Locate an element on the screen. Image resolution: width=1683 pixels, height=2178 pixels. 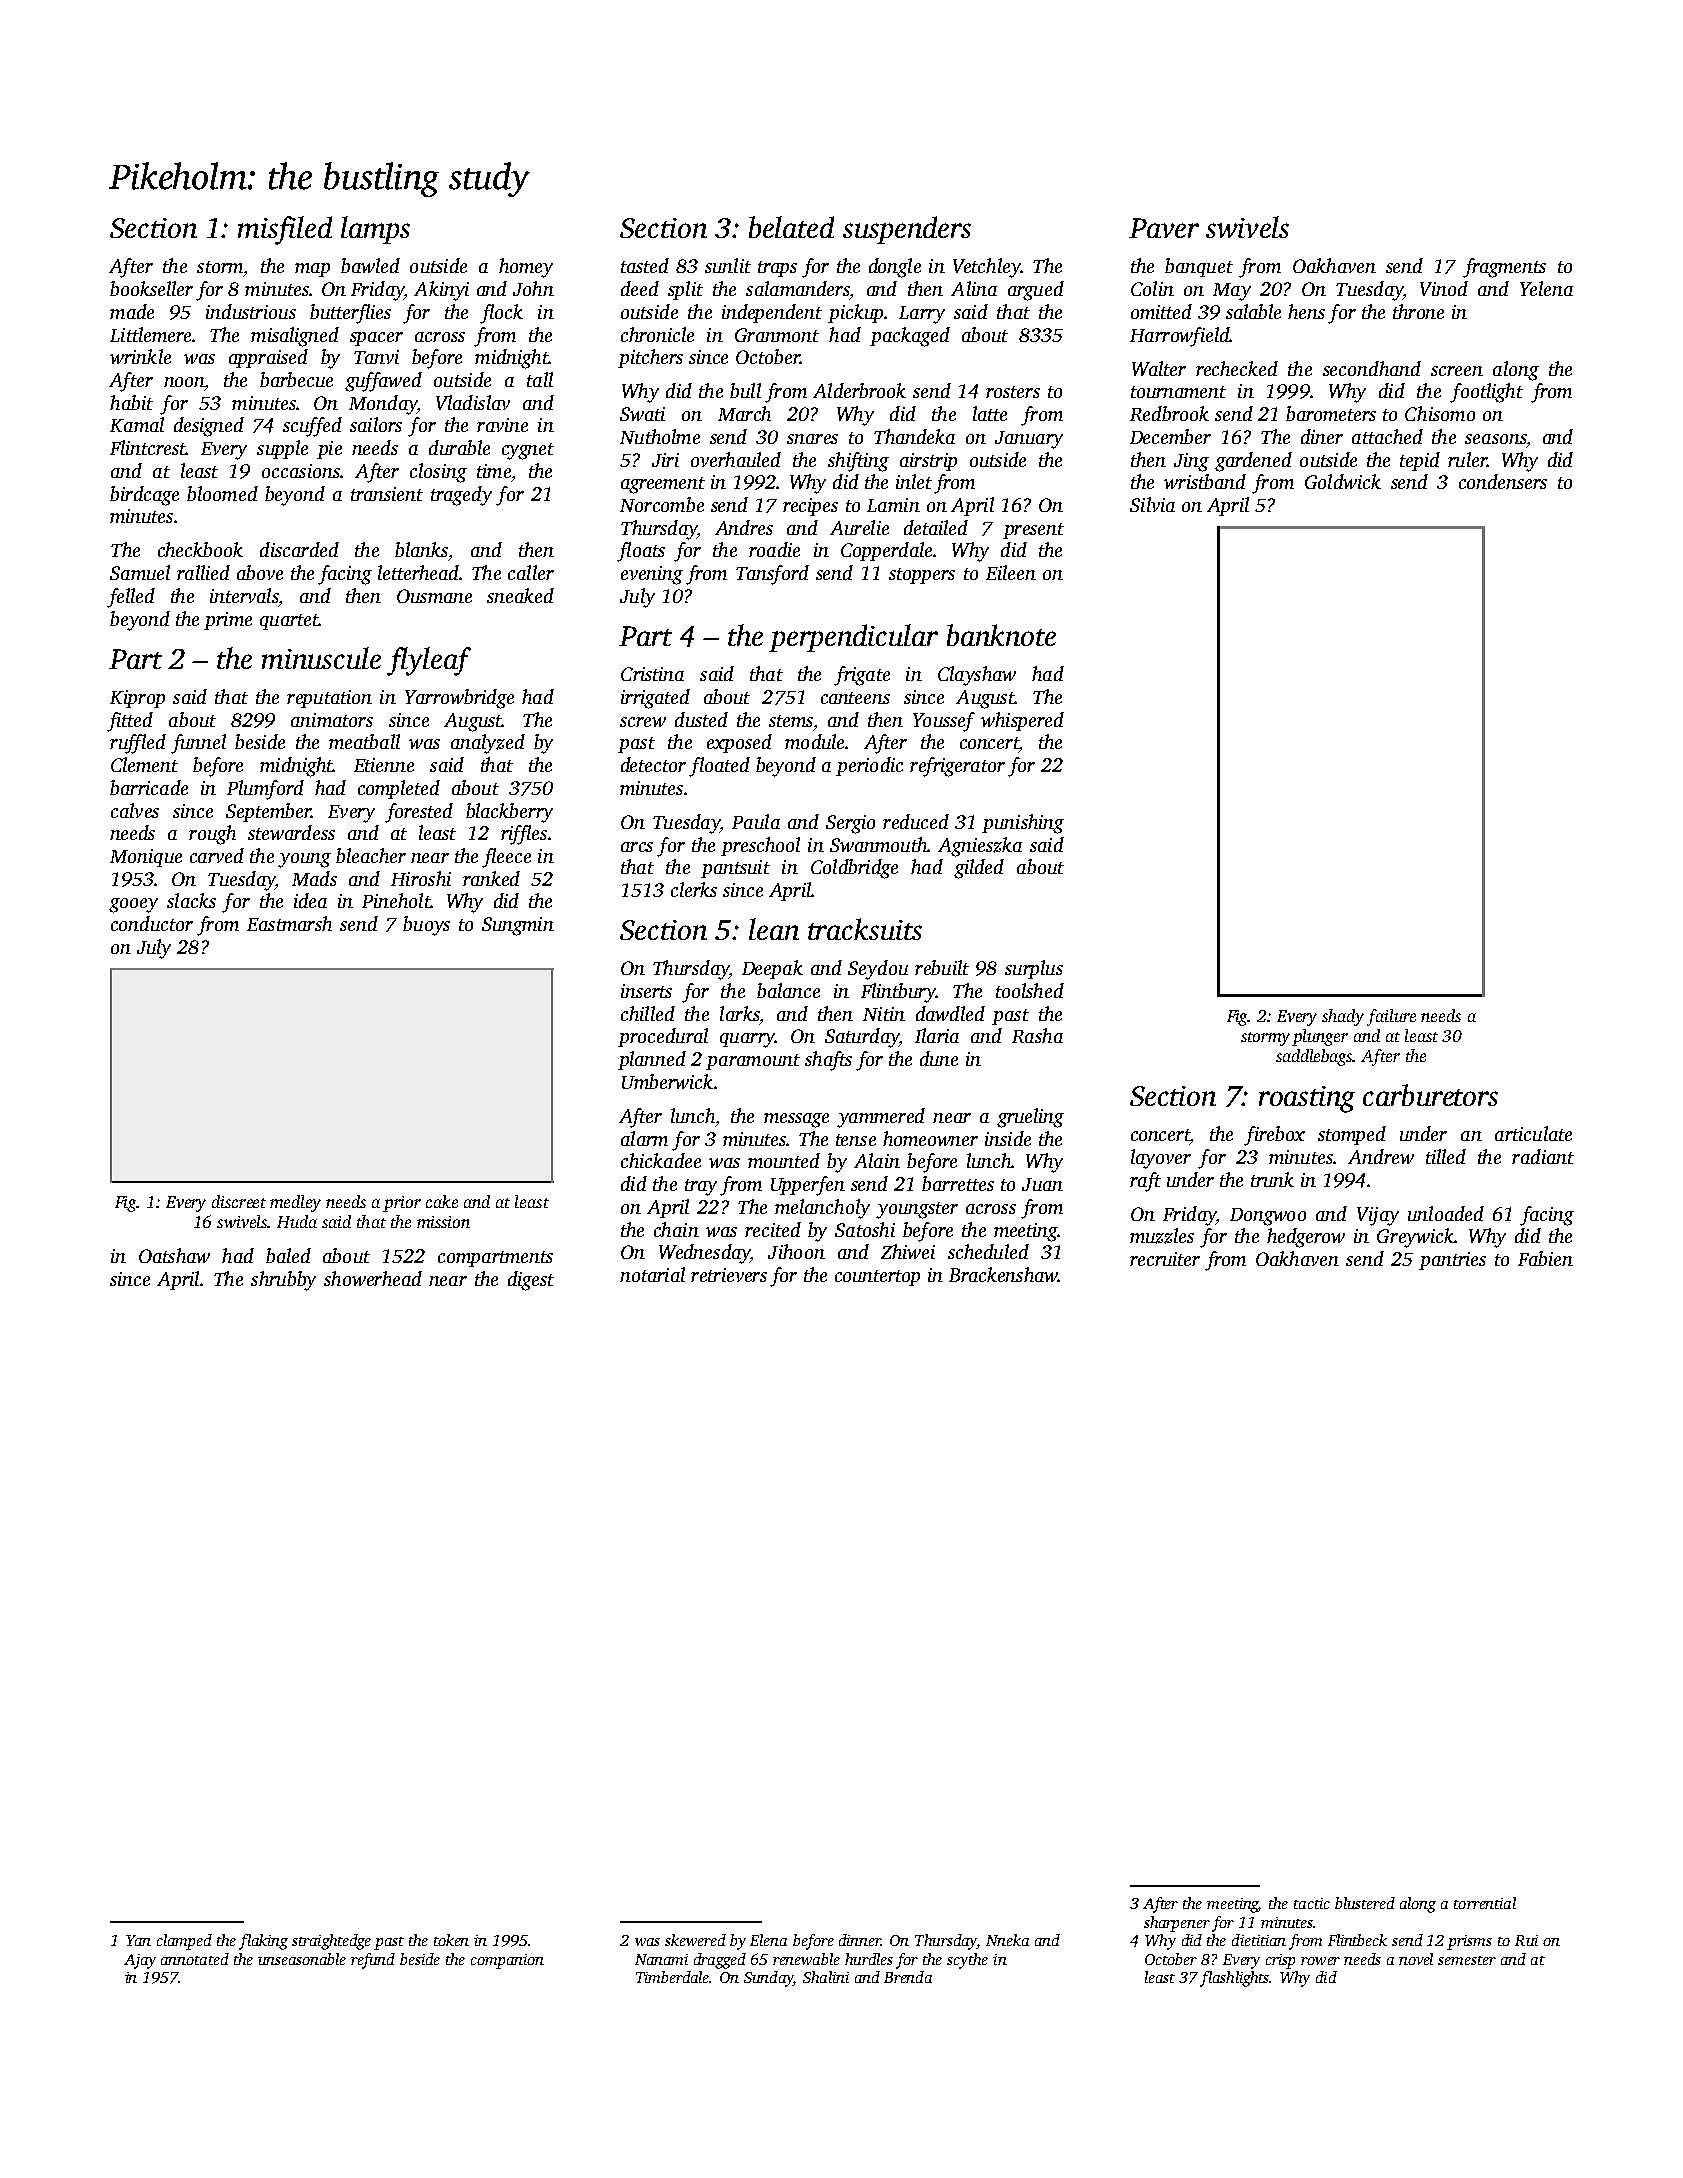
trunk is located at coordinates (1272, 1179).
